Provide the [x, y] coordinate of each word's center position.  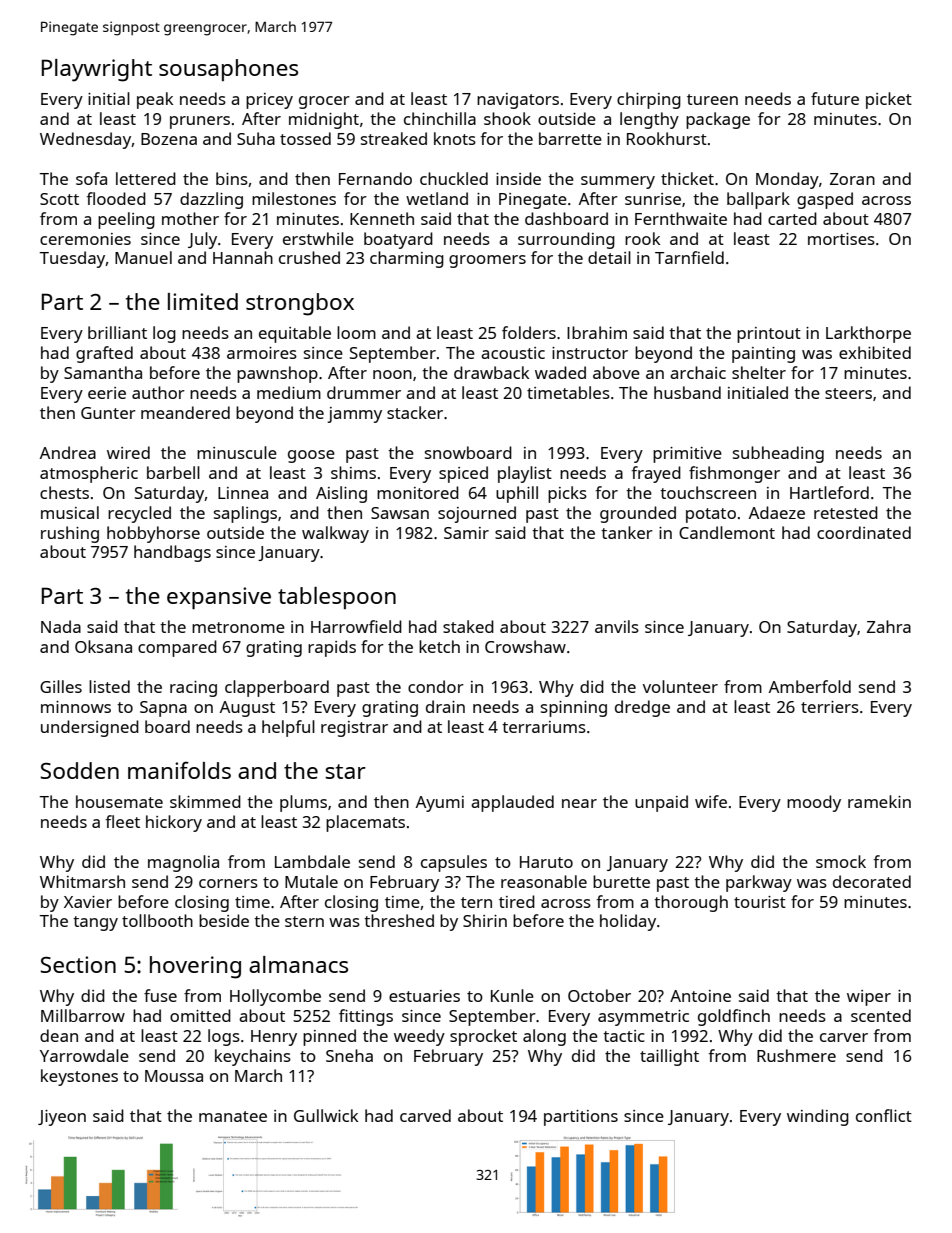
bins [232, 178]
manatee [233, 1116]
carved [425, 1115]
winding [818, 1117]
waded [560, 372]
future [835, 98]
